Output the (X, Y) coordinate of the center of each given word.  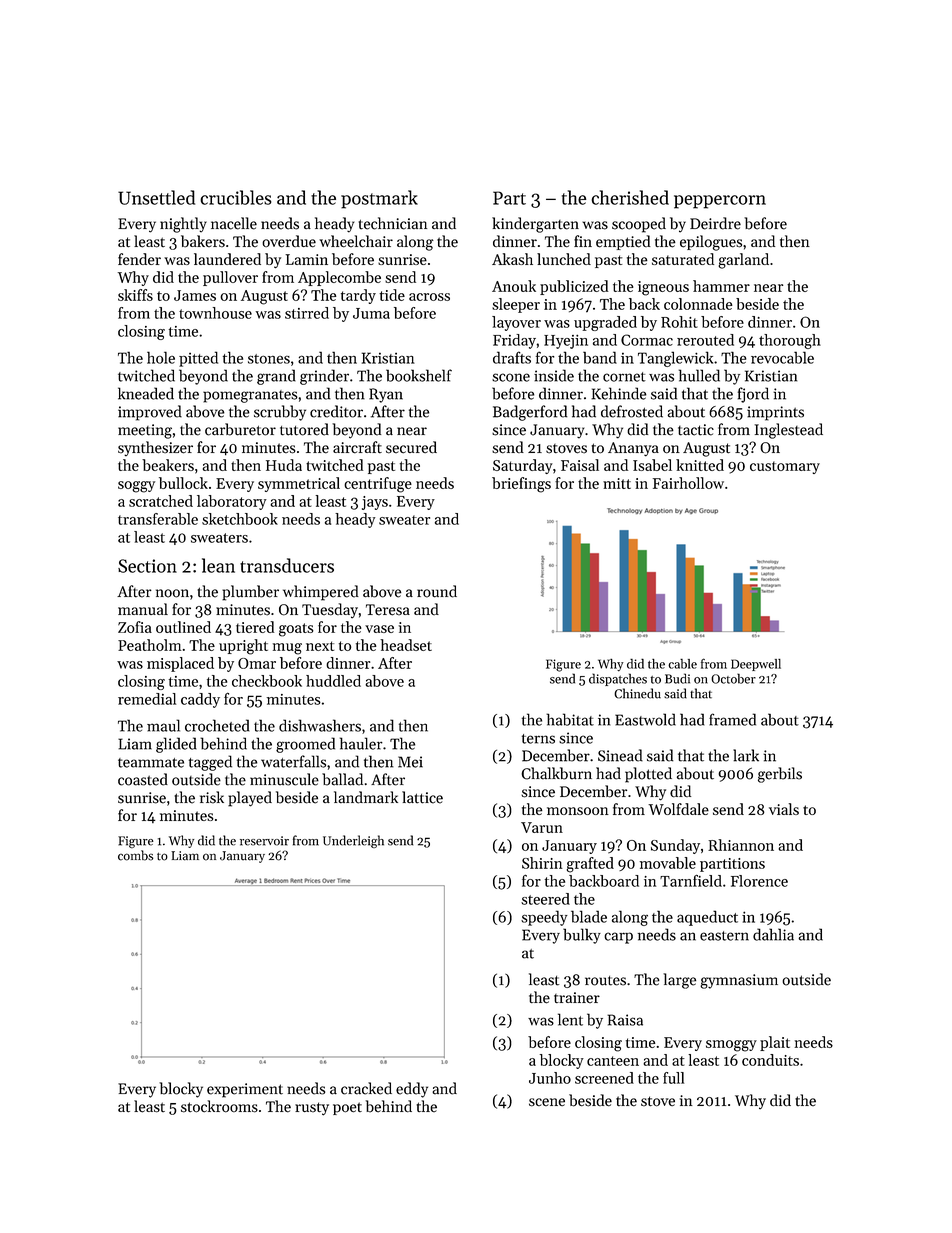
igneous (663, 288)
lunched (564, 259)
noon (172, 593)
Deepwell (756, 665)
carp (618, 938)
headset (406, 645)
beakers (168, 465)
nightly (183, 225)
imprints (775, 413)
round (437, 591)
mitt (617, 483)
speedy (544, 918)
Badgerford (530, 413)
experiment (245, 1090)
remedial (147, 699)
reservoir (264, 841)
